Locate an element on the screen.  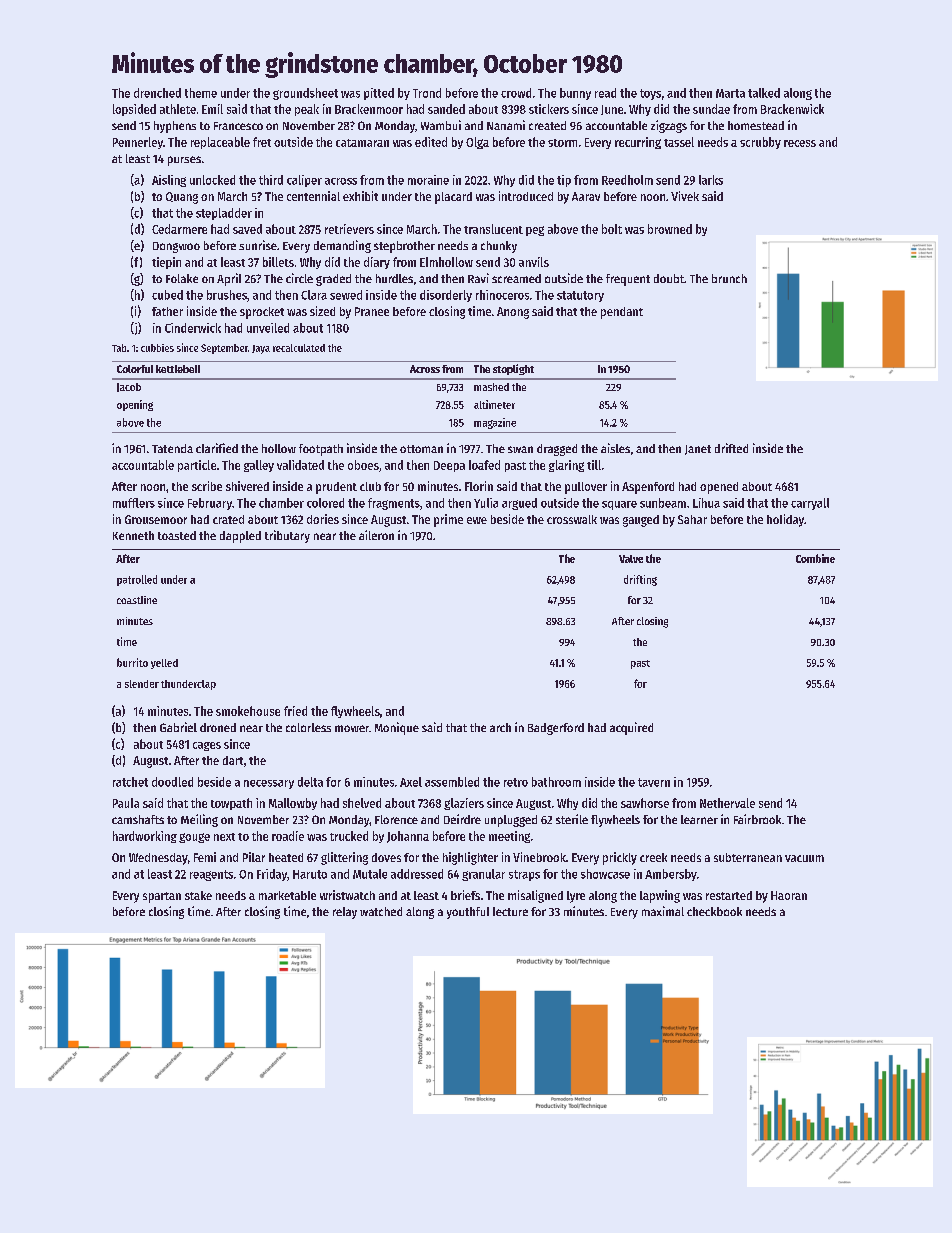
Monique is located at coordinates (397, 728).
